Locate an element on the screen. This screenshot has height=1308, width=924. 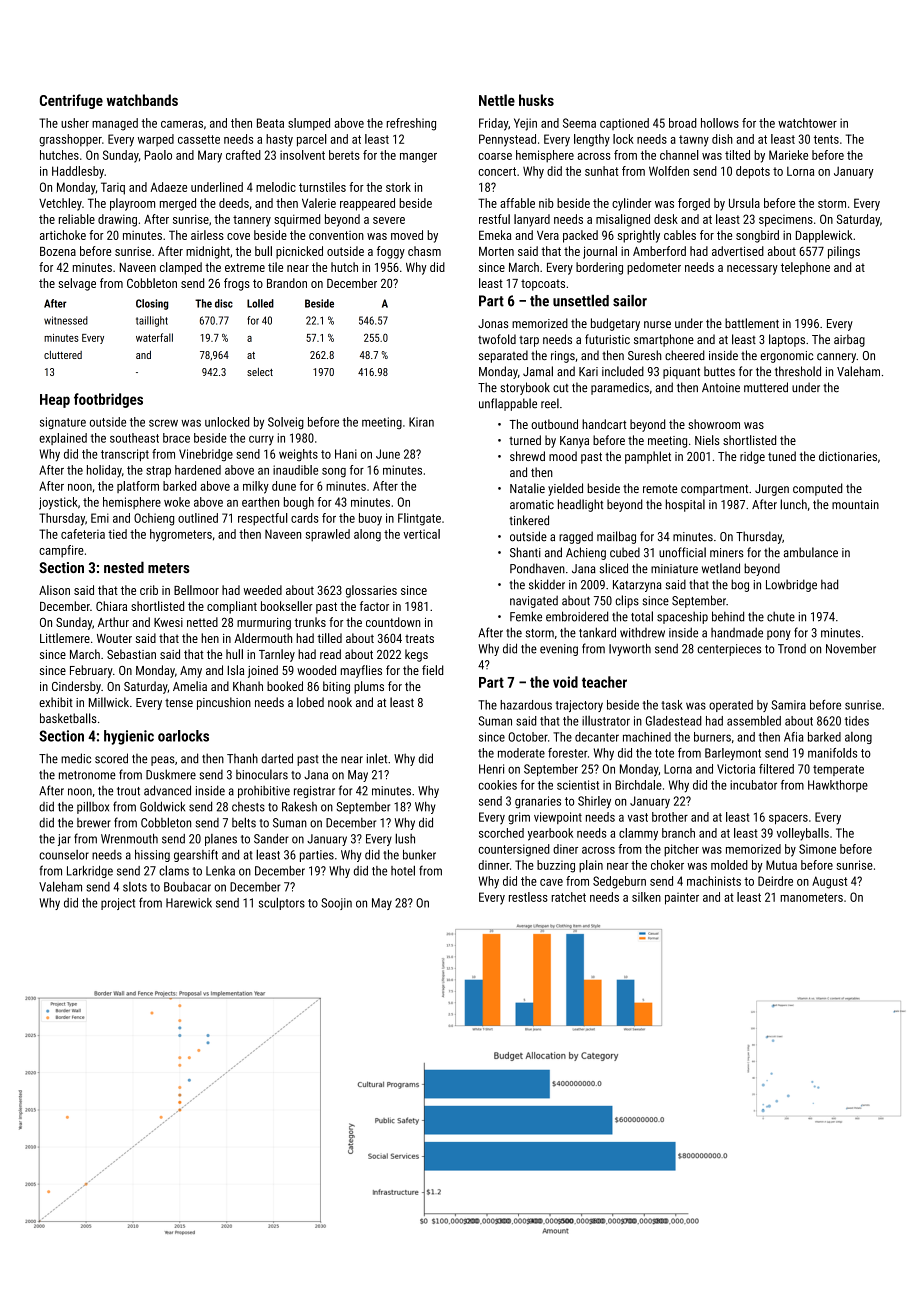
watchbands is located at coordinates (142, 100).
